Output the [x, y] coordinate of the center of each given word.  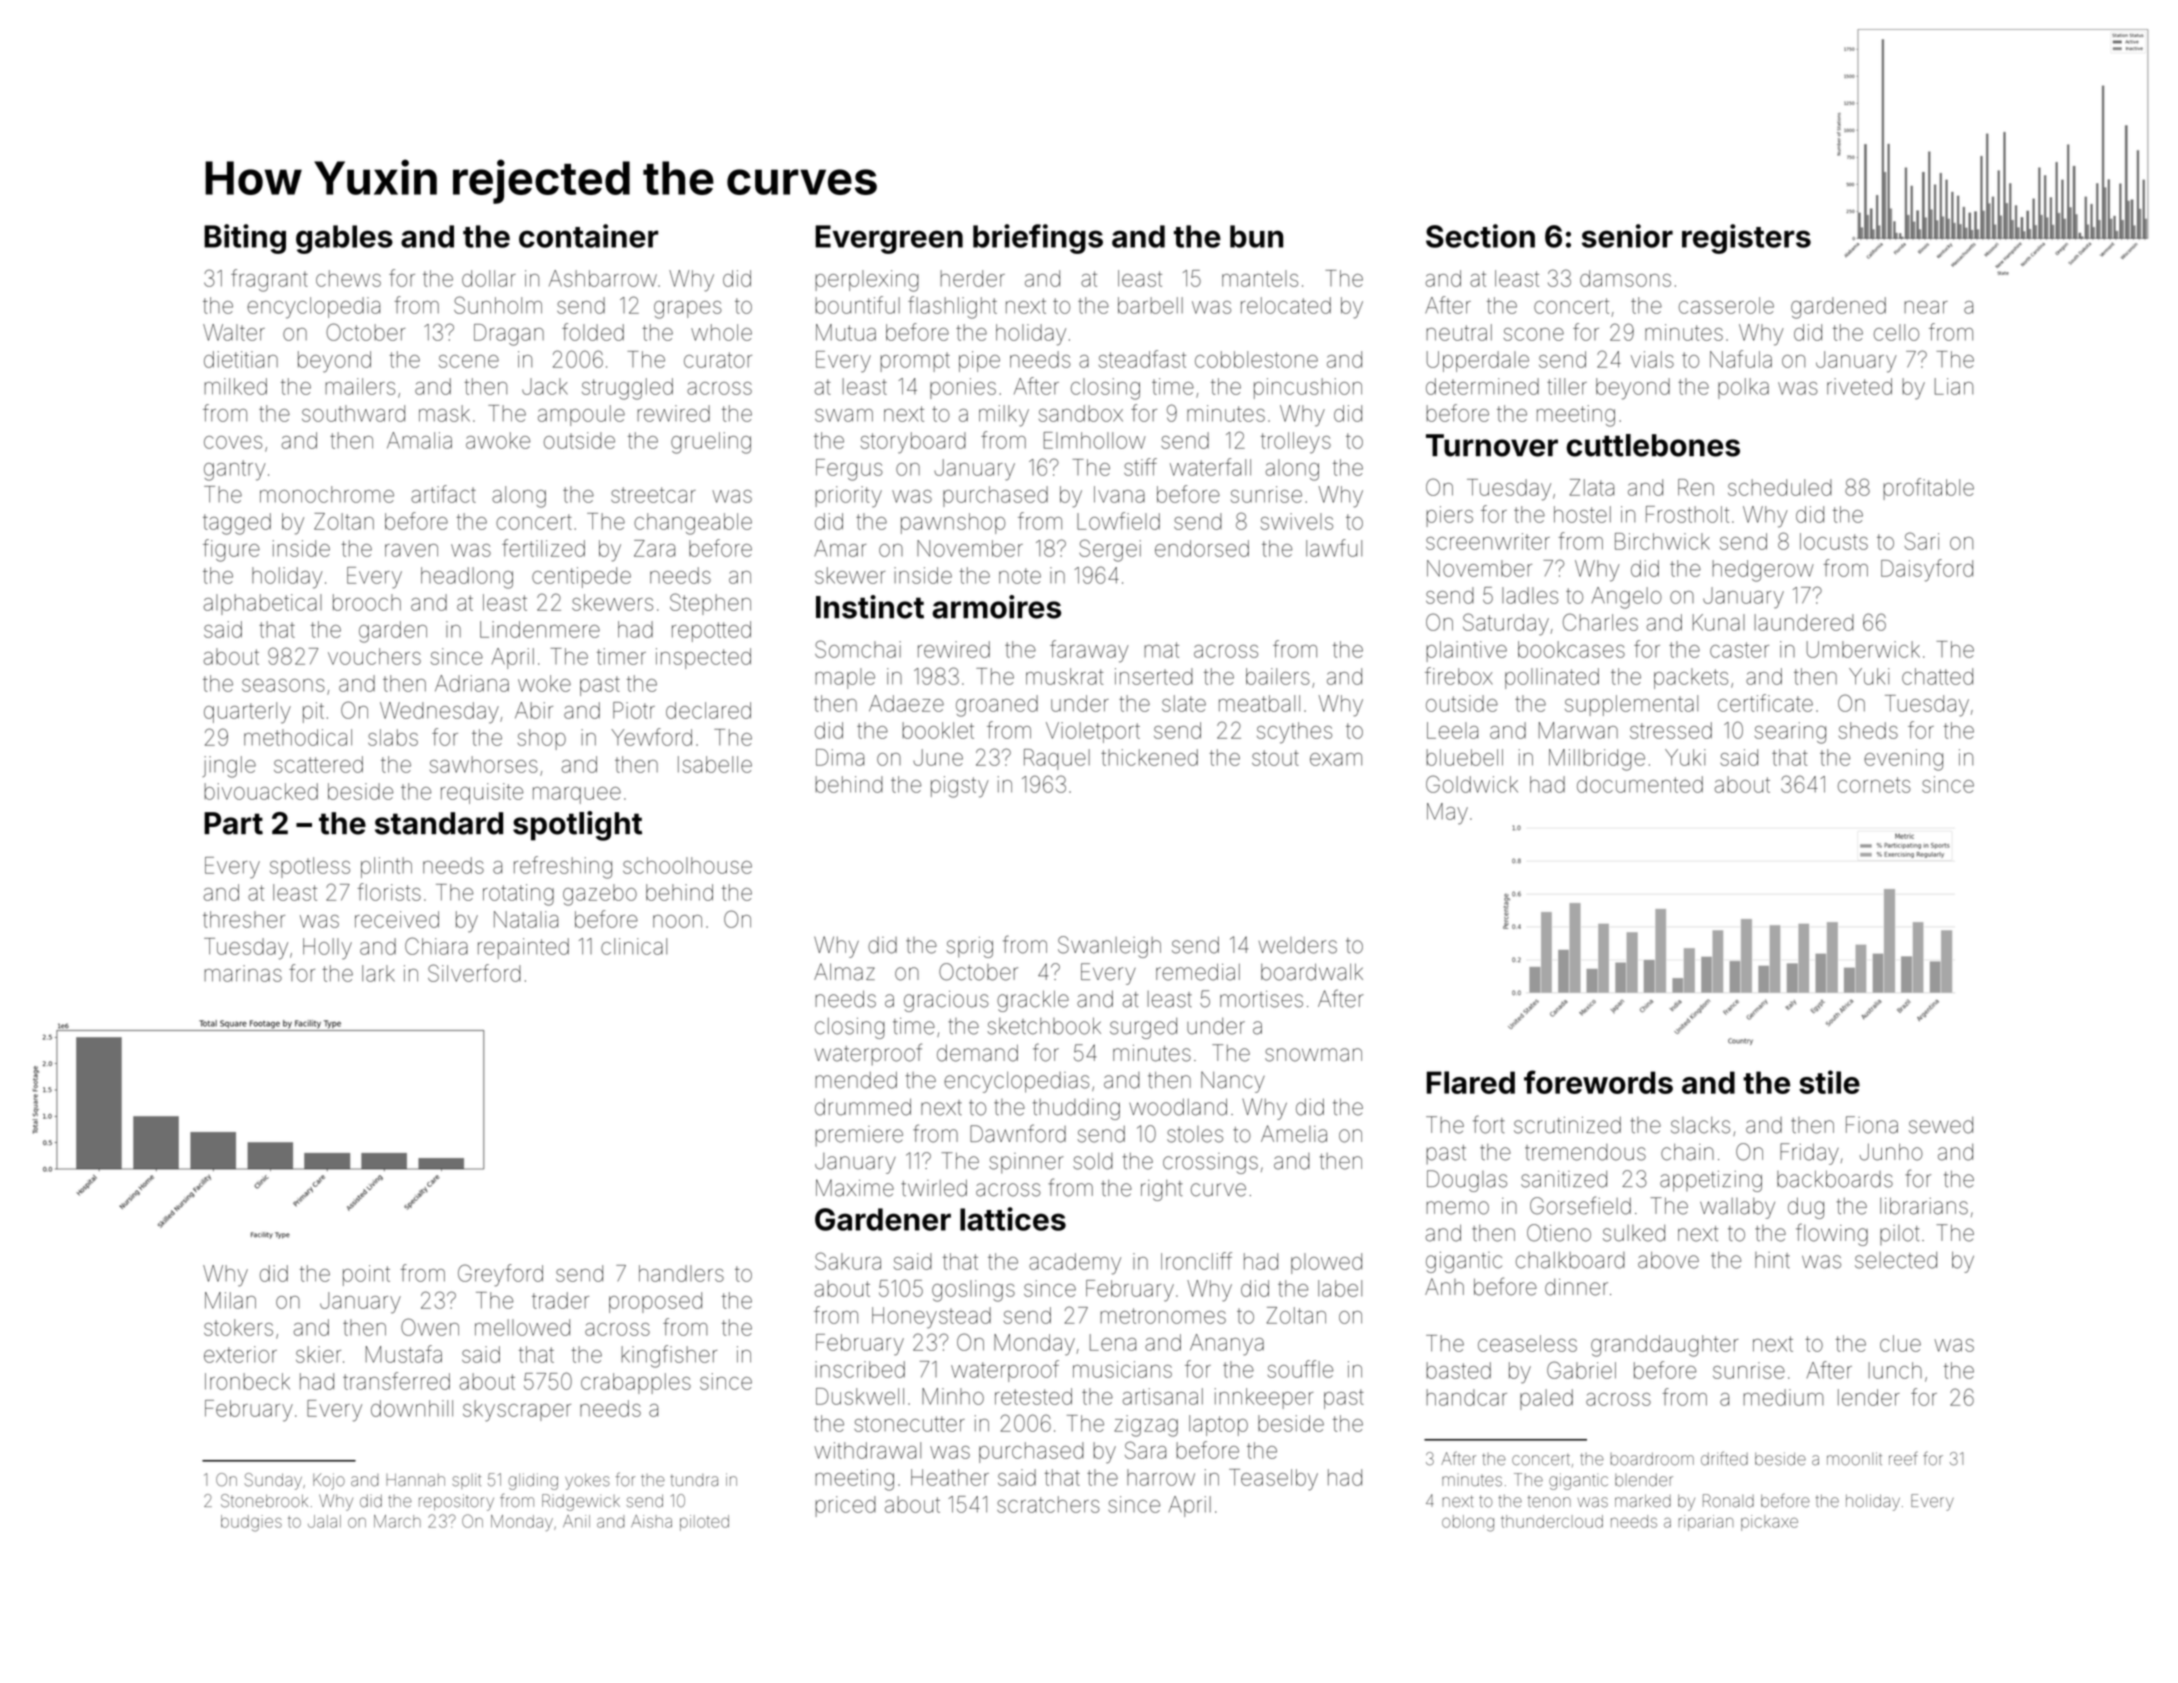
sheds [1868, 730]
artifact [443, 494]
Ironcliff [1196, 1261]
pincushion [1308, 388]
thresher [244, 919]
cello [1896, 332]
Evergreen [889, 239]
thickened [1149, 757]
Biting [245, 239]
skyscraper [517, 1411]
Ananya [1227, 1345]
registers [1746, 239]
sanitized [1564, 1179]
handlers [681, 1273]
